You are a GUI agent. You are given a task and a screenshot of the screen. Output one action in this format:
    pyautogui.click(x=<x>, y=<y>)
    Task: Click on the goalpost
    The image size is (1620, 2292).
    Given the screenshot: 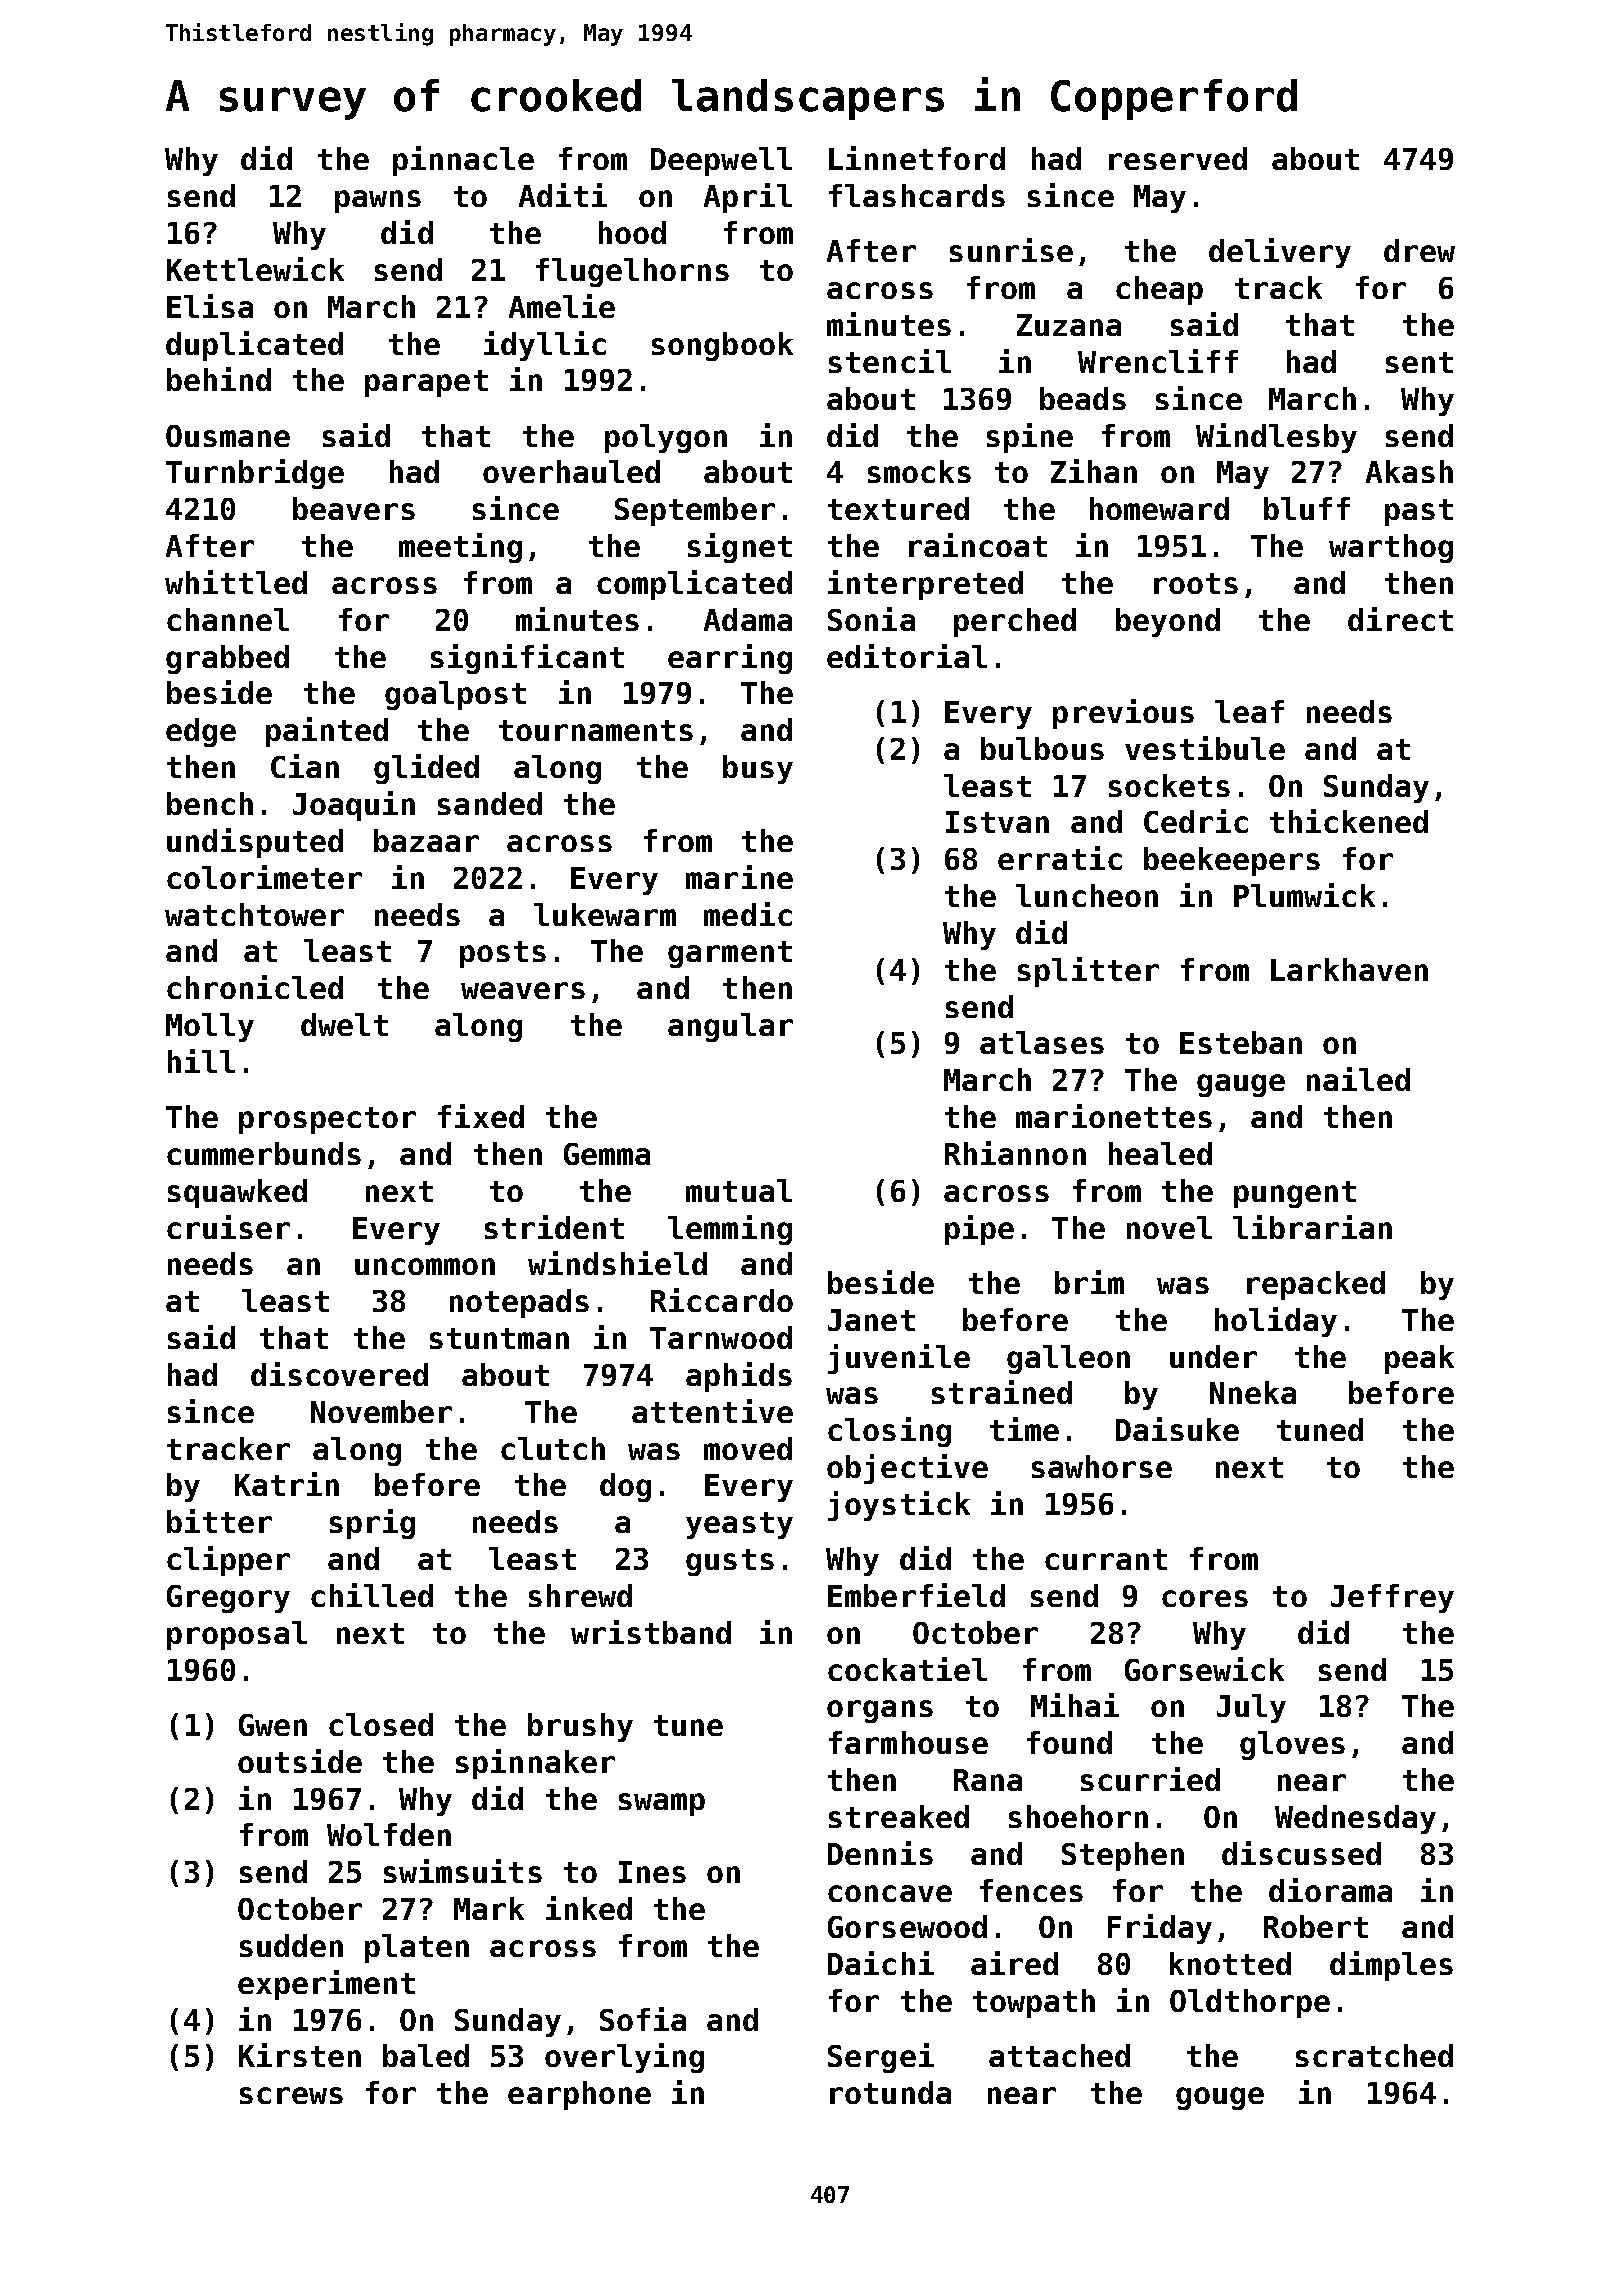 What is the action you would take?
    pyautogui.click(x=455, y=695)
